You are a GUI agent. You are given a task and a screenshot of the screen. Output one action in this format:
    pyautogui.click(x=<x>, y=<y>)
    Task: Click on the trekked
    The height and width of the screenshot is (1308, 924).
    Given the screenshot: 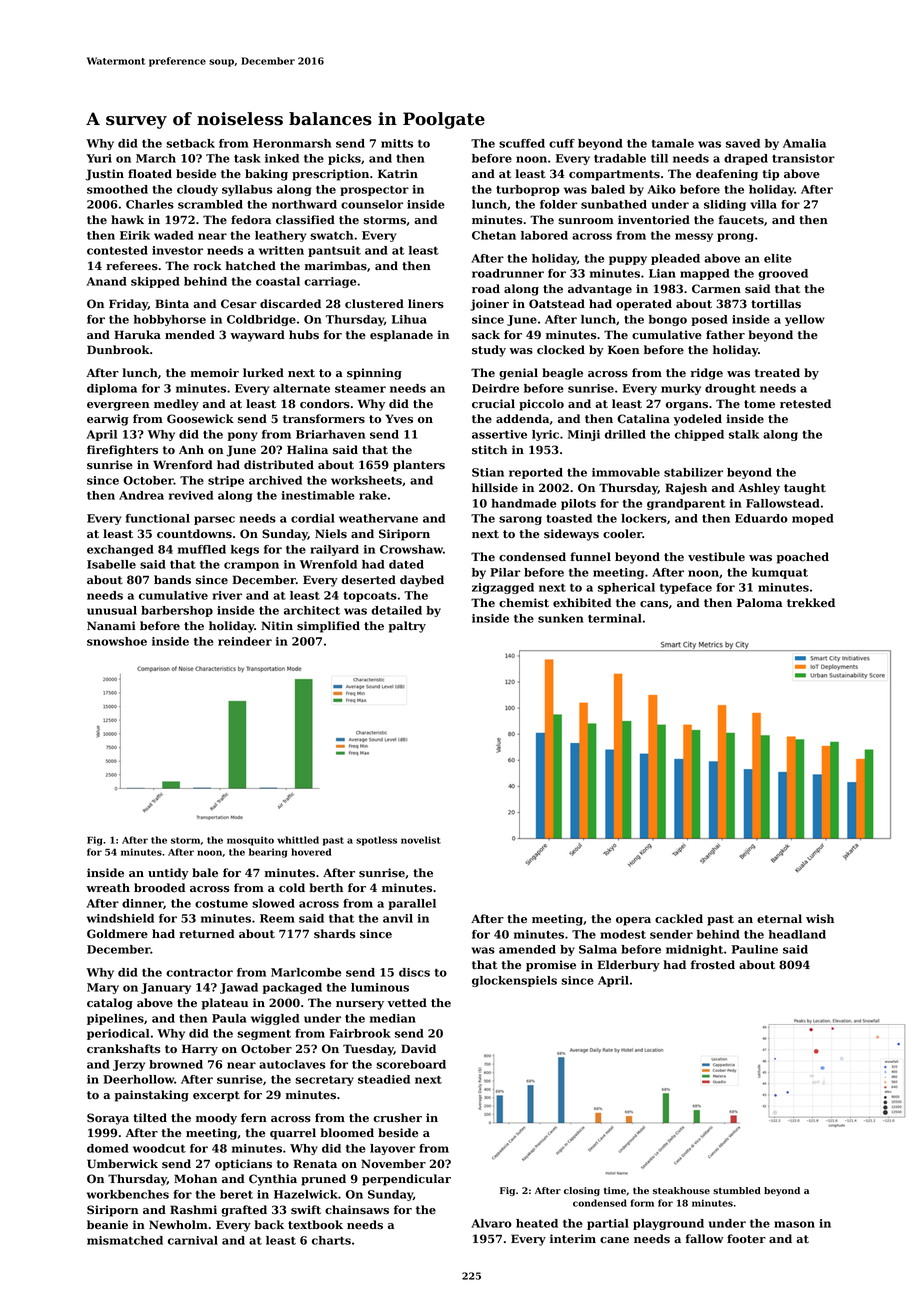 What is the action you would take?
    pyautogui.click(x=811, y=603)
